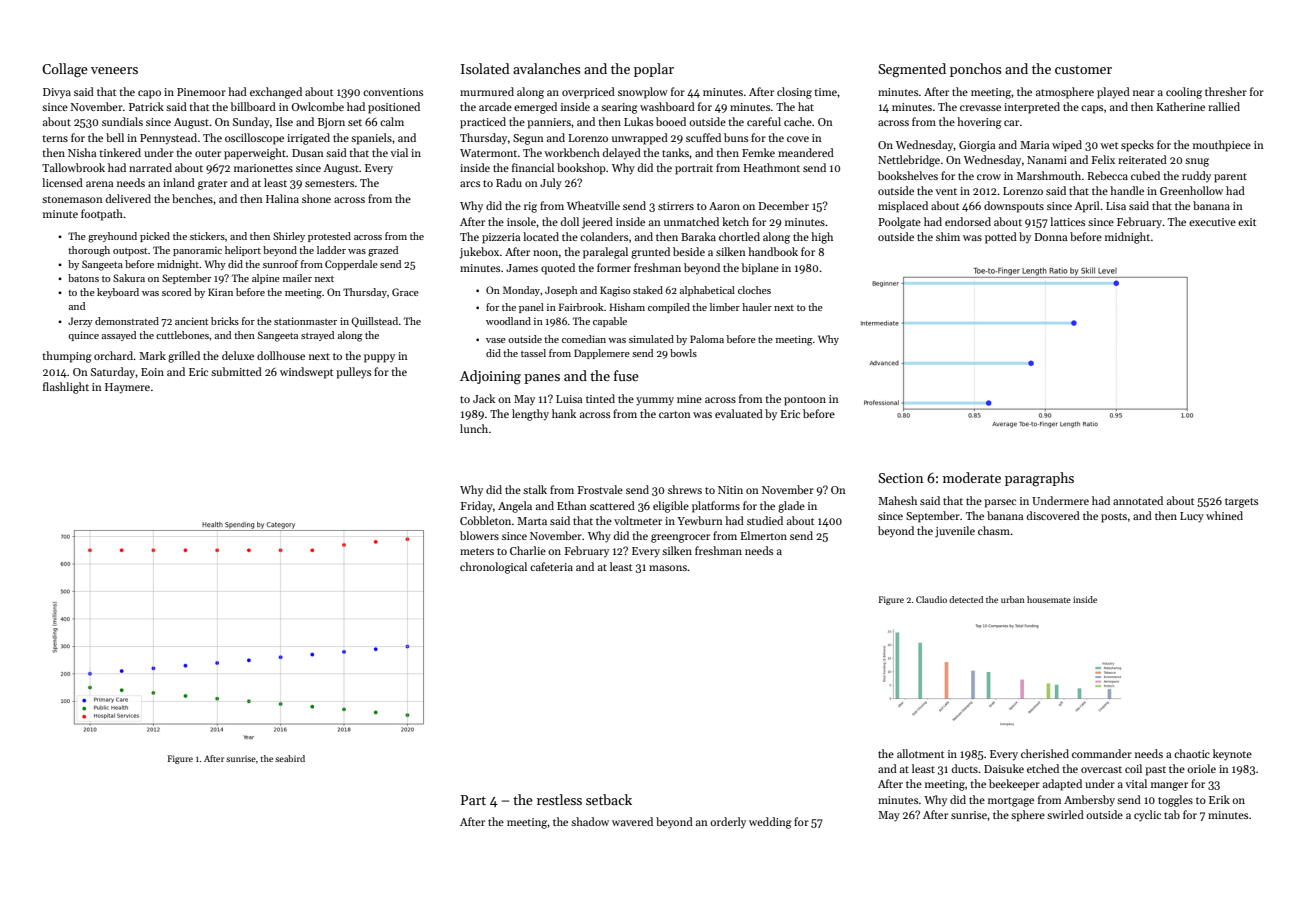 The image size is (1308, 924). Describe the element at coordinates (551, 566) in the image. I see `cafeteria` at that location.
